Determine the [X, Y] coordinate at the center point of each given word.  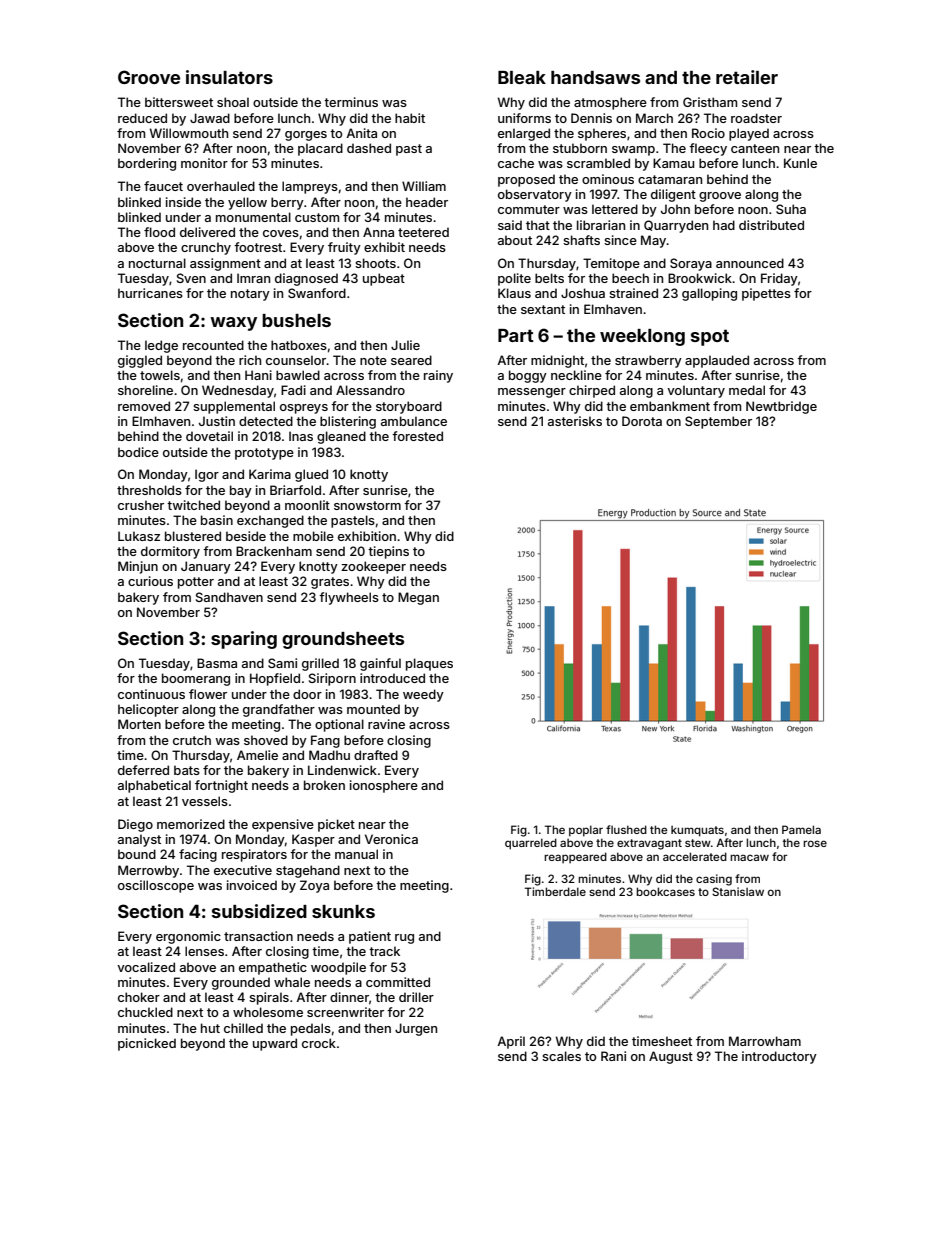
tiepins [388, 552]
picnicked [147, 1044]
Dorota [642, 421]
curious [150, 581]
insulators [229, 77]
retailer [747, 77]
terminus [351, 102]
